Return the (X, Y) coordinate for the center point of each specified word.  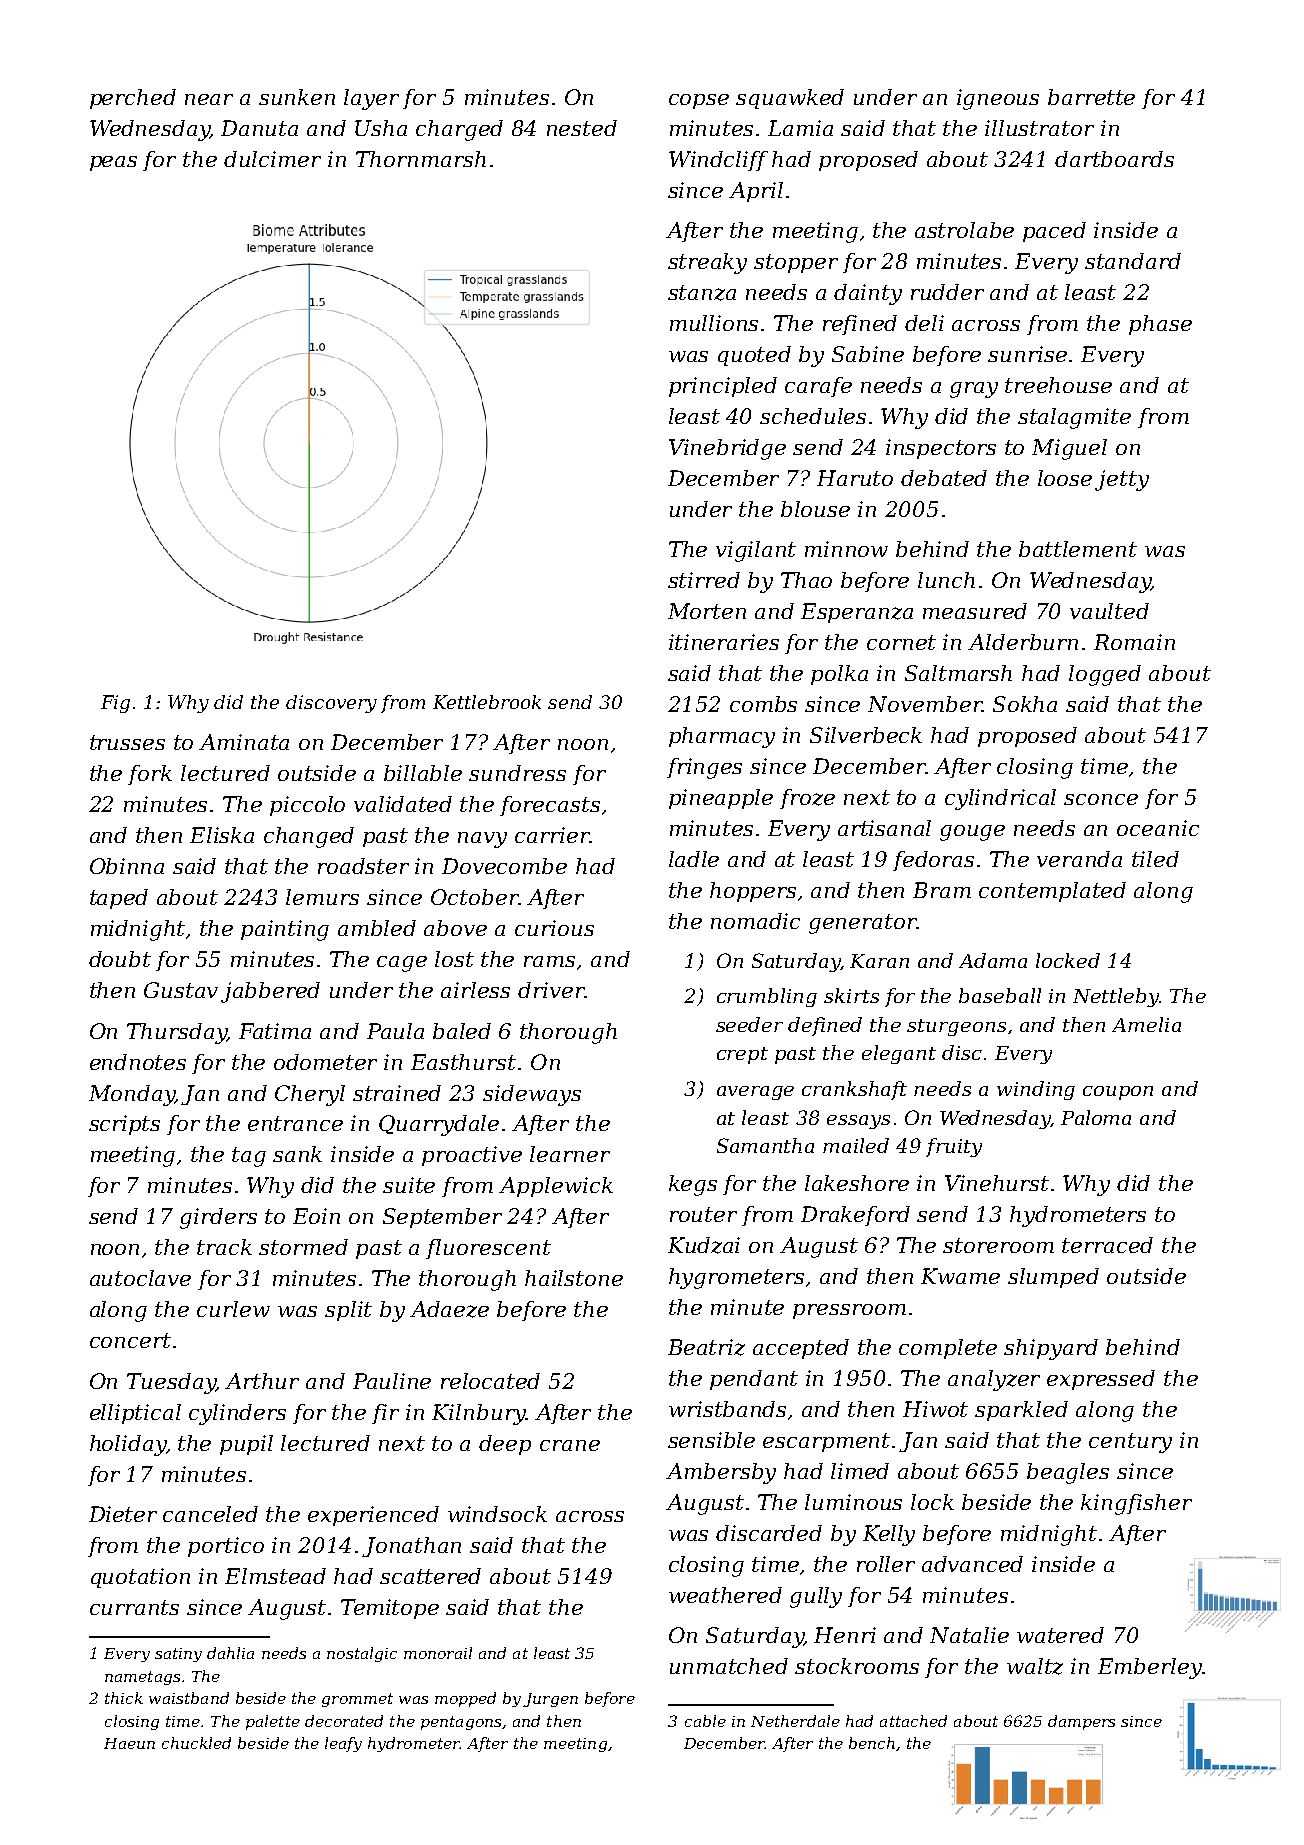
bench (872, 1743)
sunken (297, 97)
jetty (1122, 480)
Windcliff (718, 161)
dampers (1081, 1722)
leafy (343, 1744)
